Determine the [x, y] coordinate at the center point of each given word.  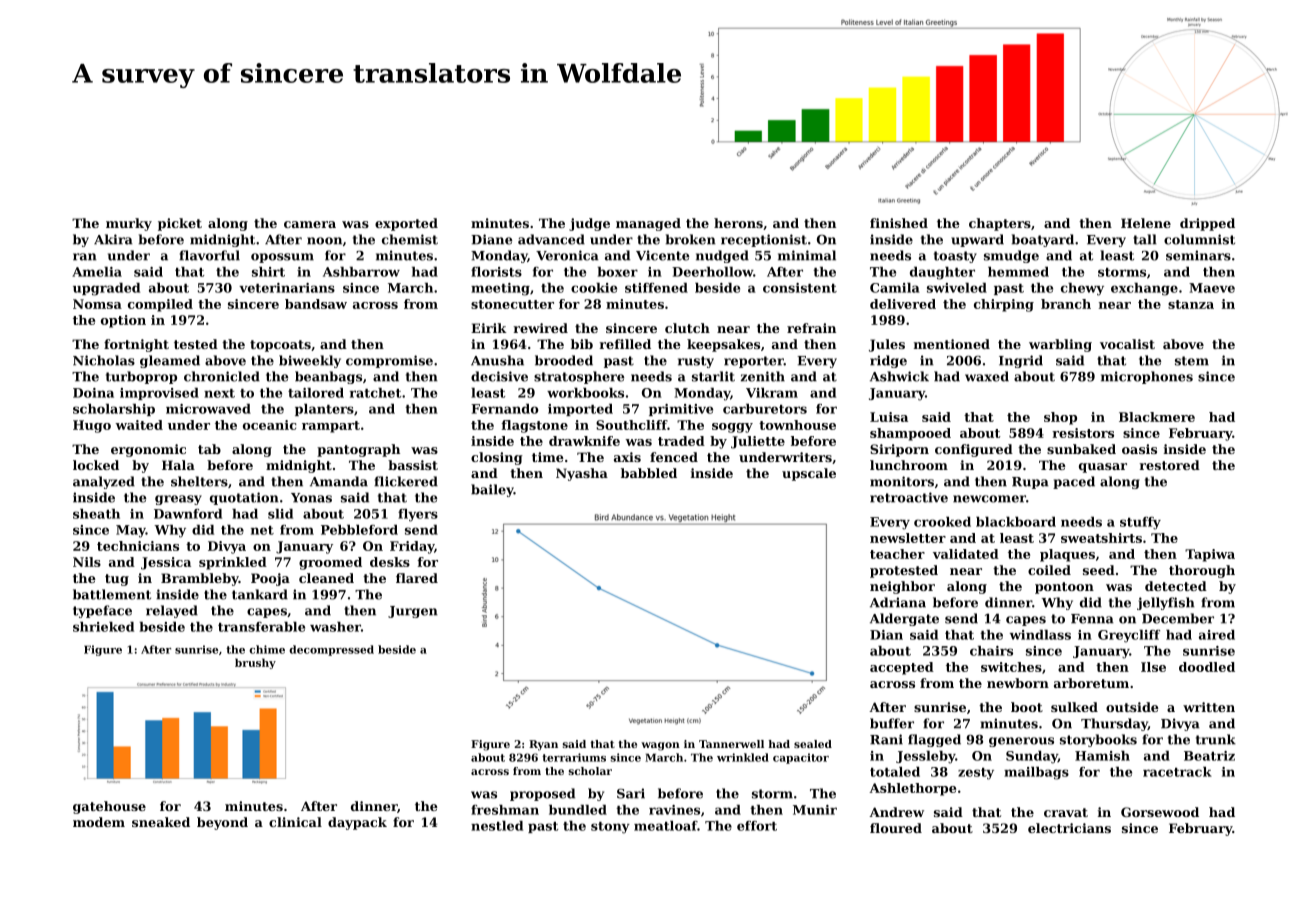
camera [310, 224]
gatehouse [109, 807]
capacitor [801, 758]
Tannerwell [731, 744]
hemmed [1018, 272]
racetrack [1177, 772]
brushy [255, 663]
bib [582, 344]
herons [738, 223]
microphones [1147, 377]
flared [417, 578]
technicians [138, 546]
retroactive [909, 497]
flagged [934, 740]
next [219, 393]
